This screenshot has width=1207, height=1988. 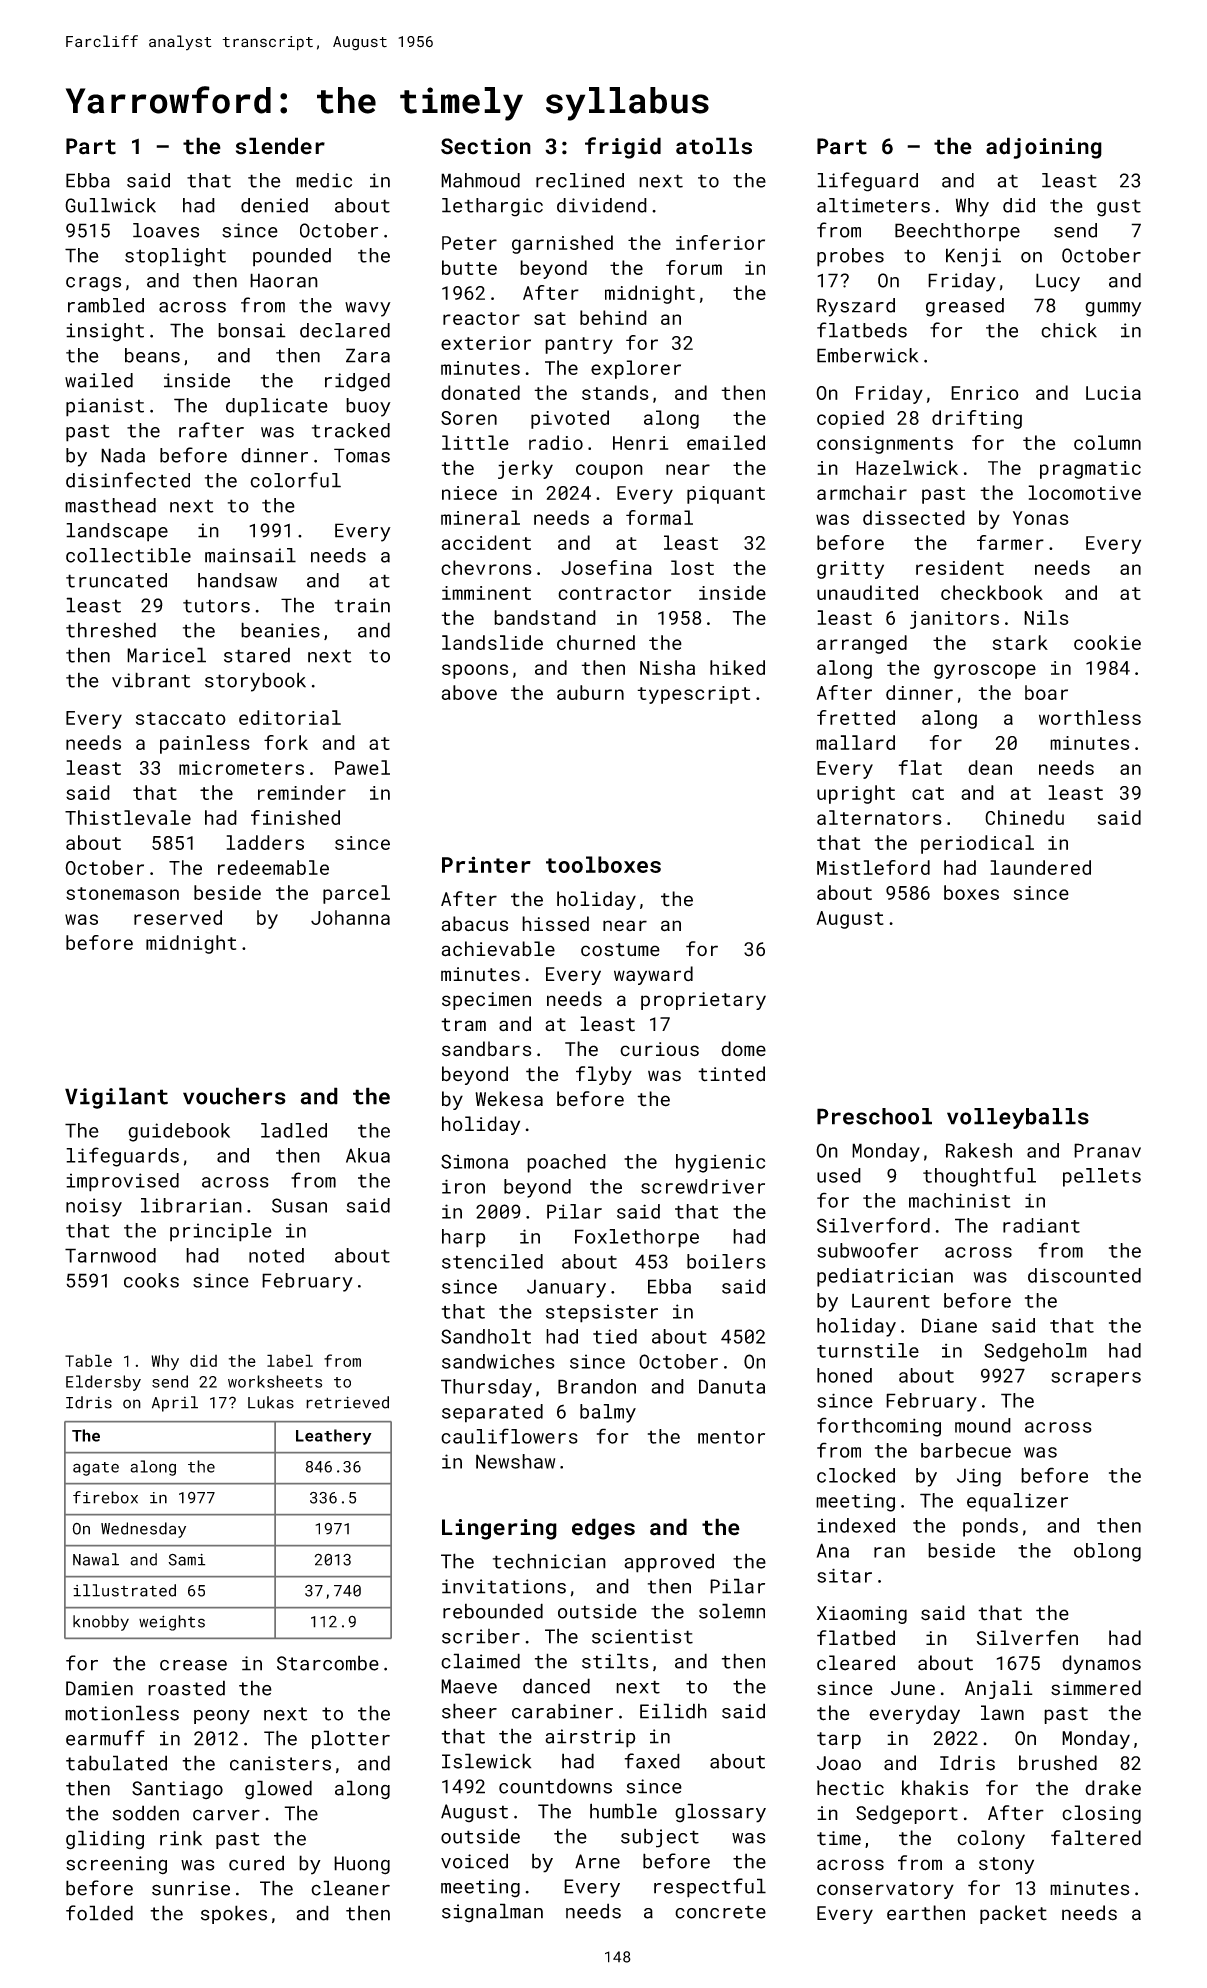 What do you see at coordinates (492, 207) in the screenshot?
I see `lethargic` at bounding box center [492, 207].
